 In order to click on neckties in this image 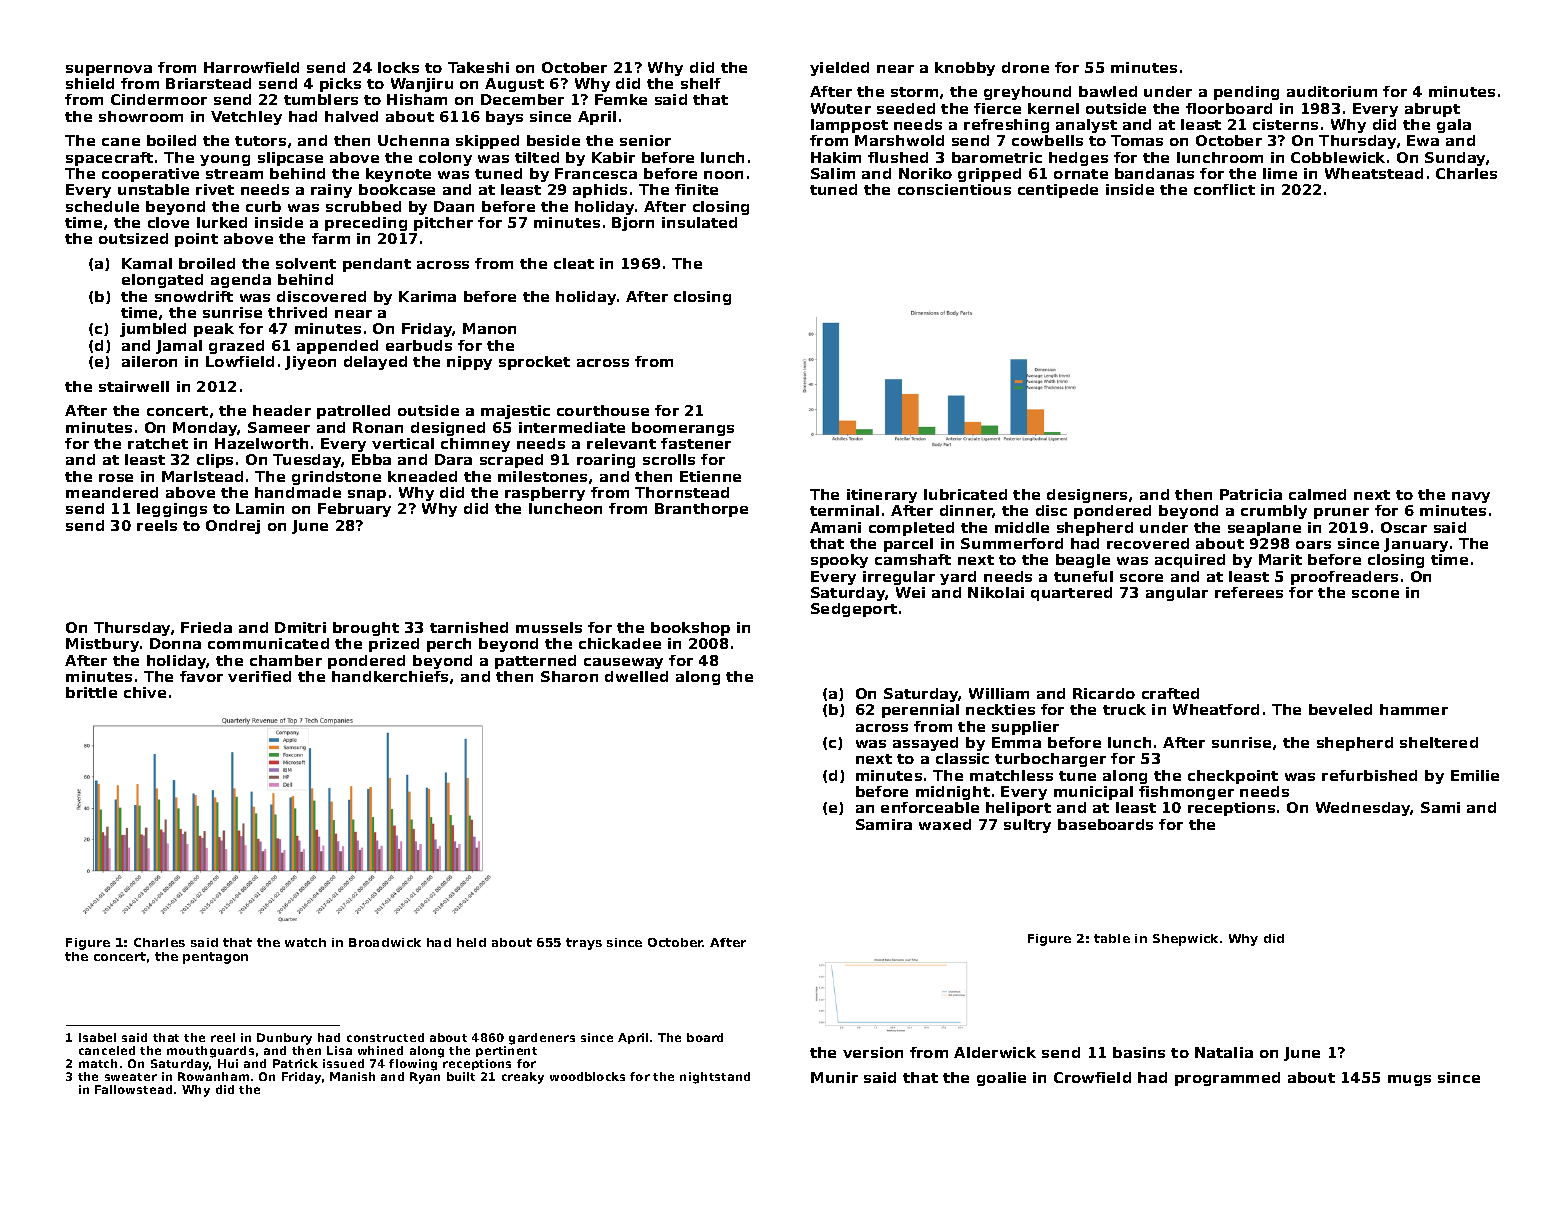, I will do `click(1000, 709)`.
